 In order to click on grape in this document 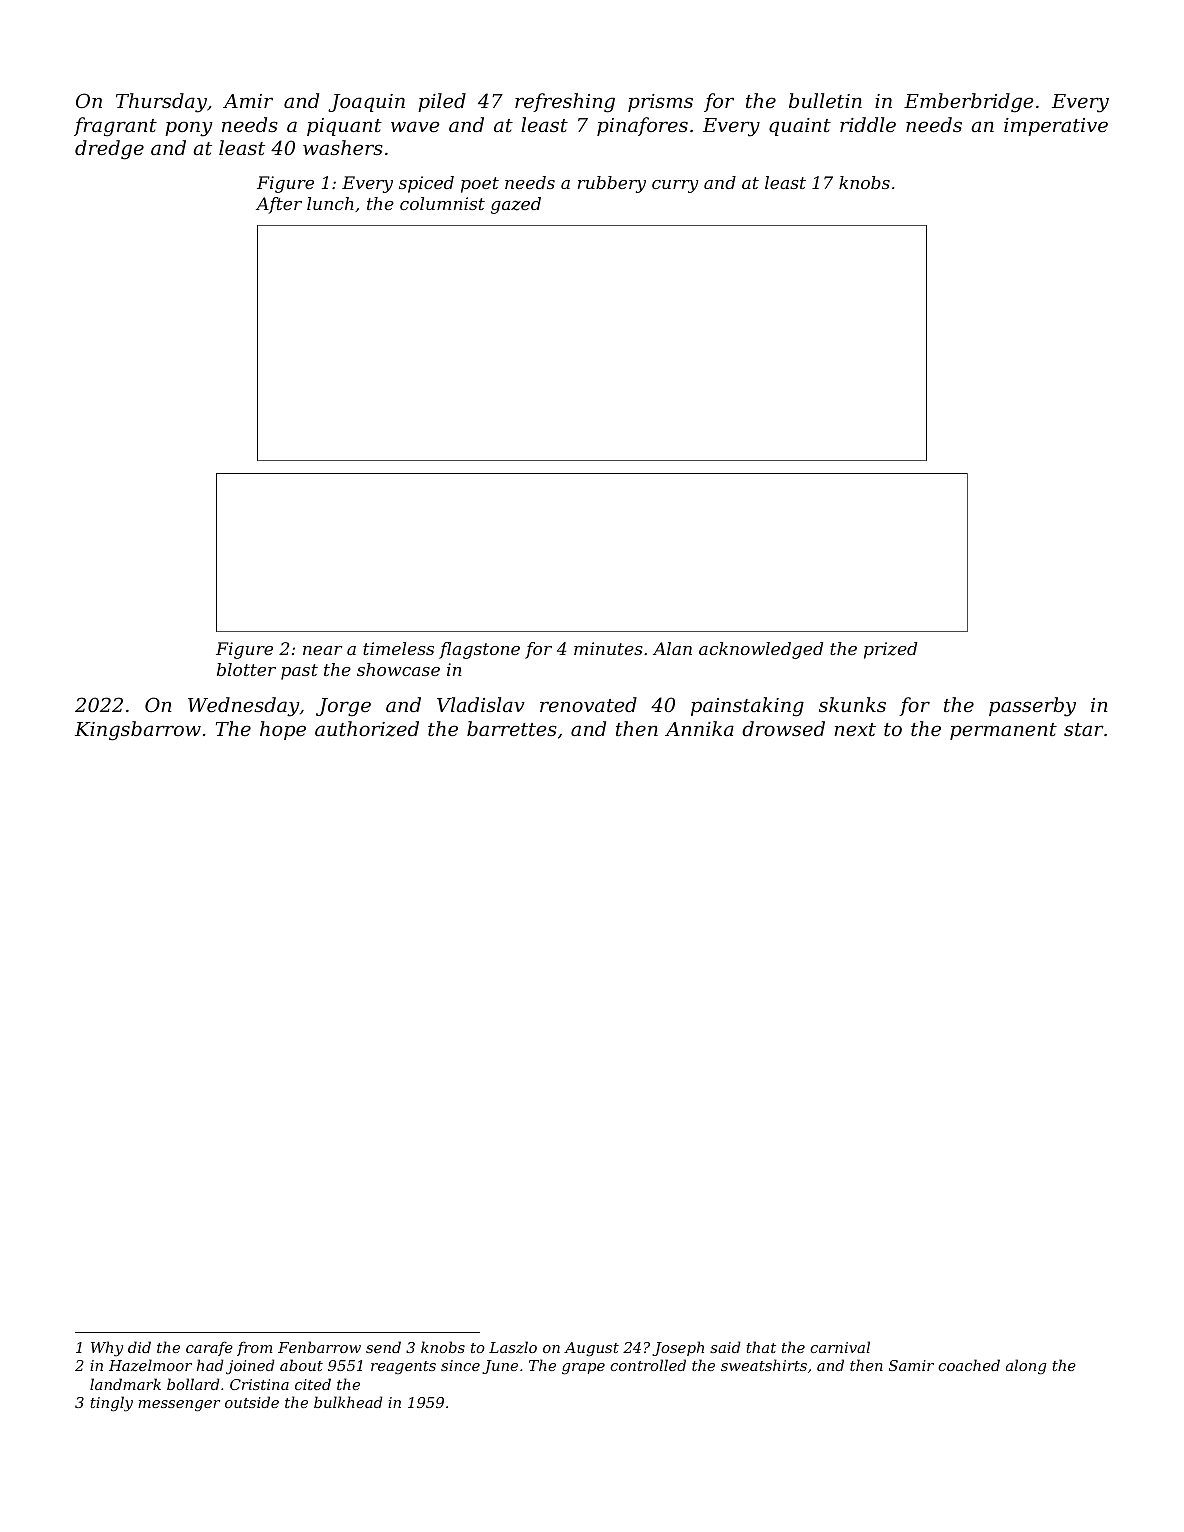, I will do `click(583, 1369)`.
